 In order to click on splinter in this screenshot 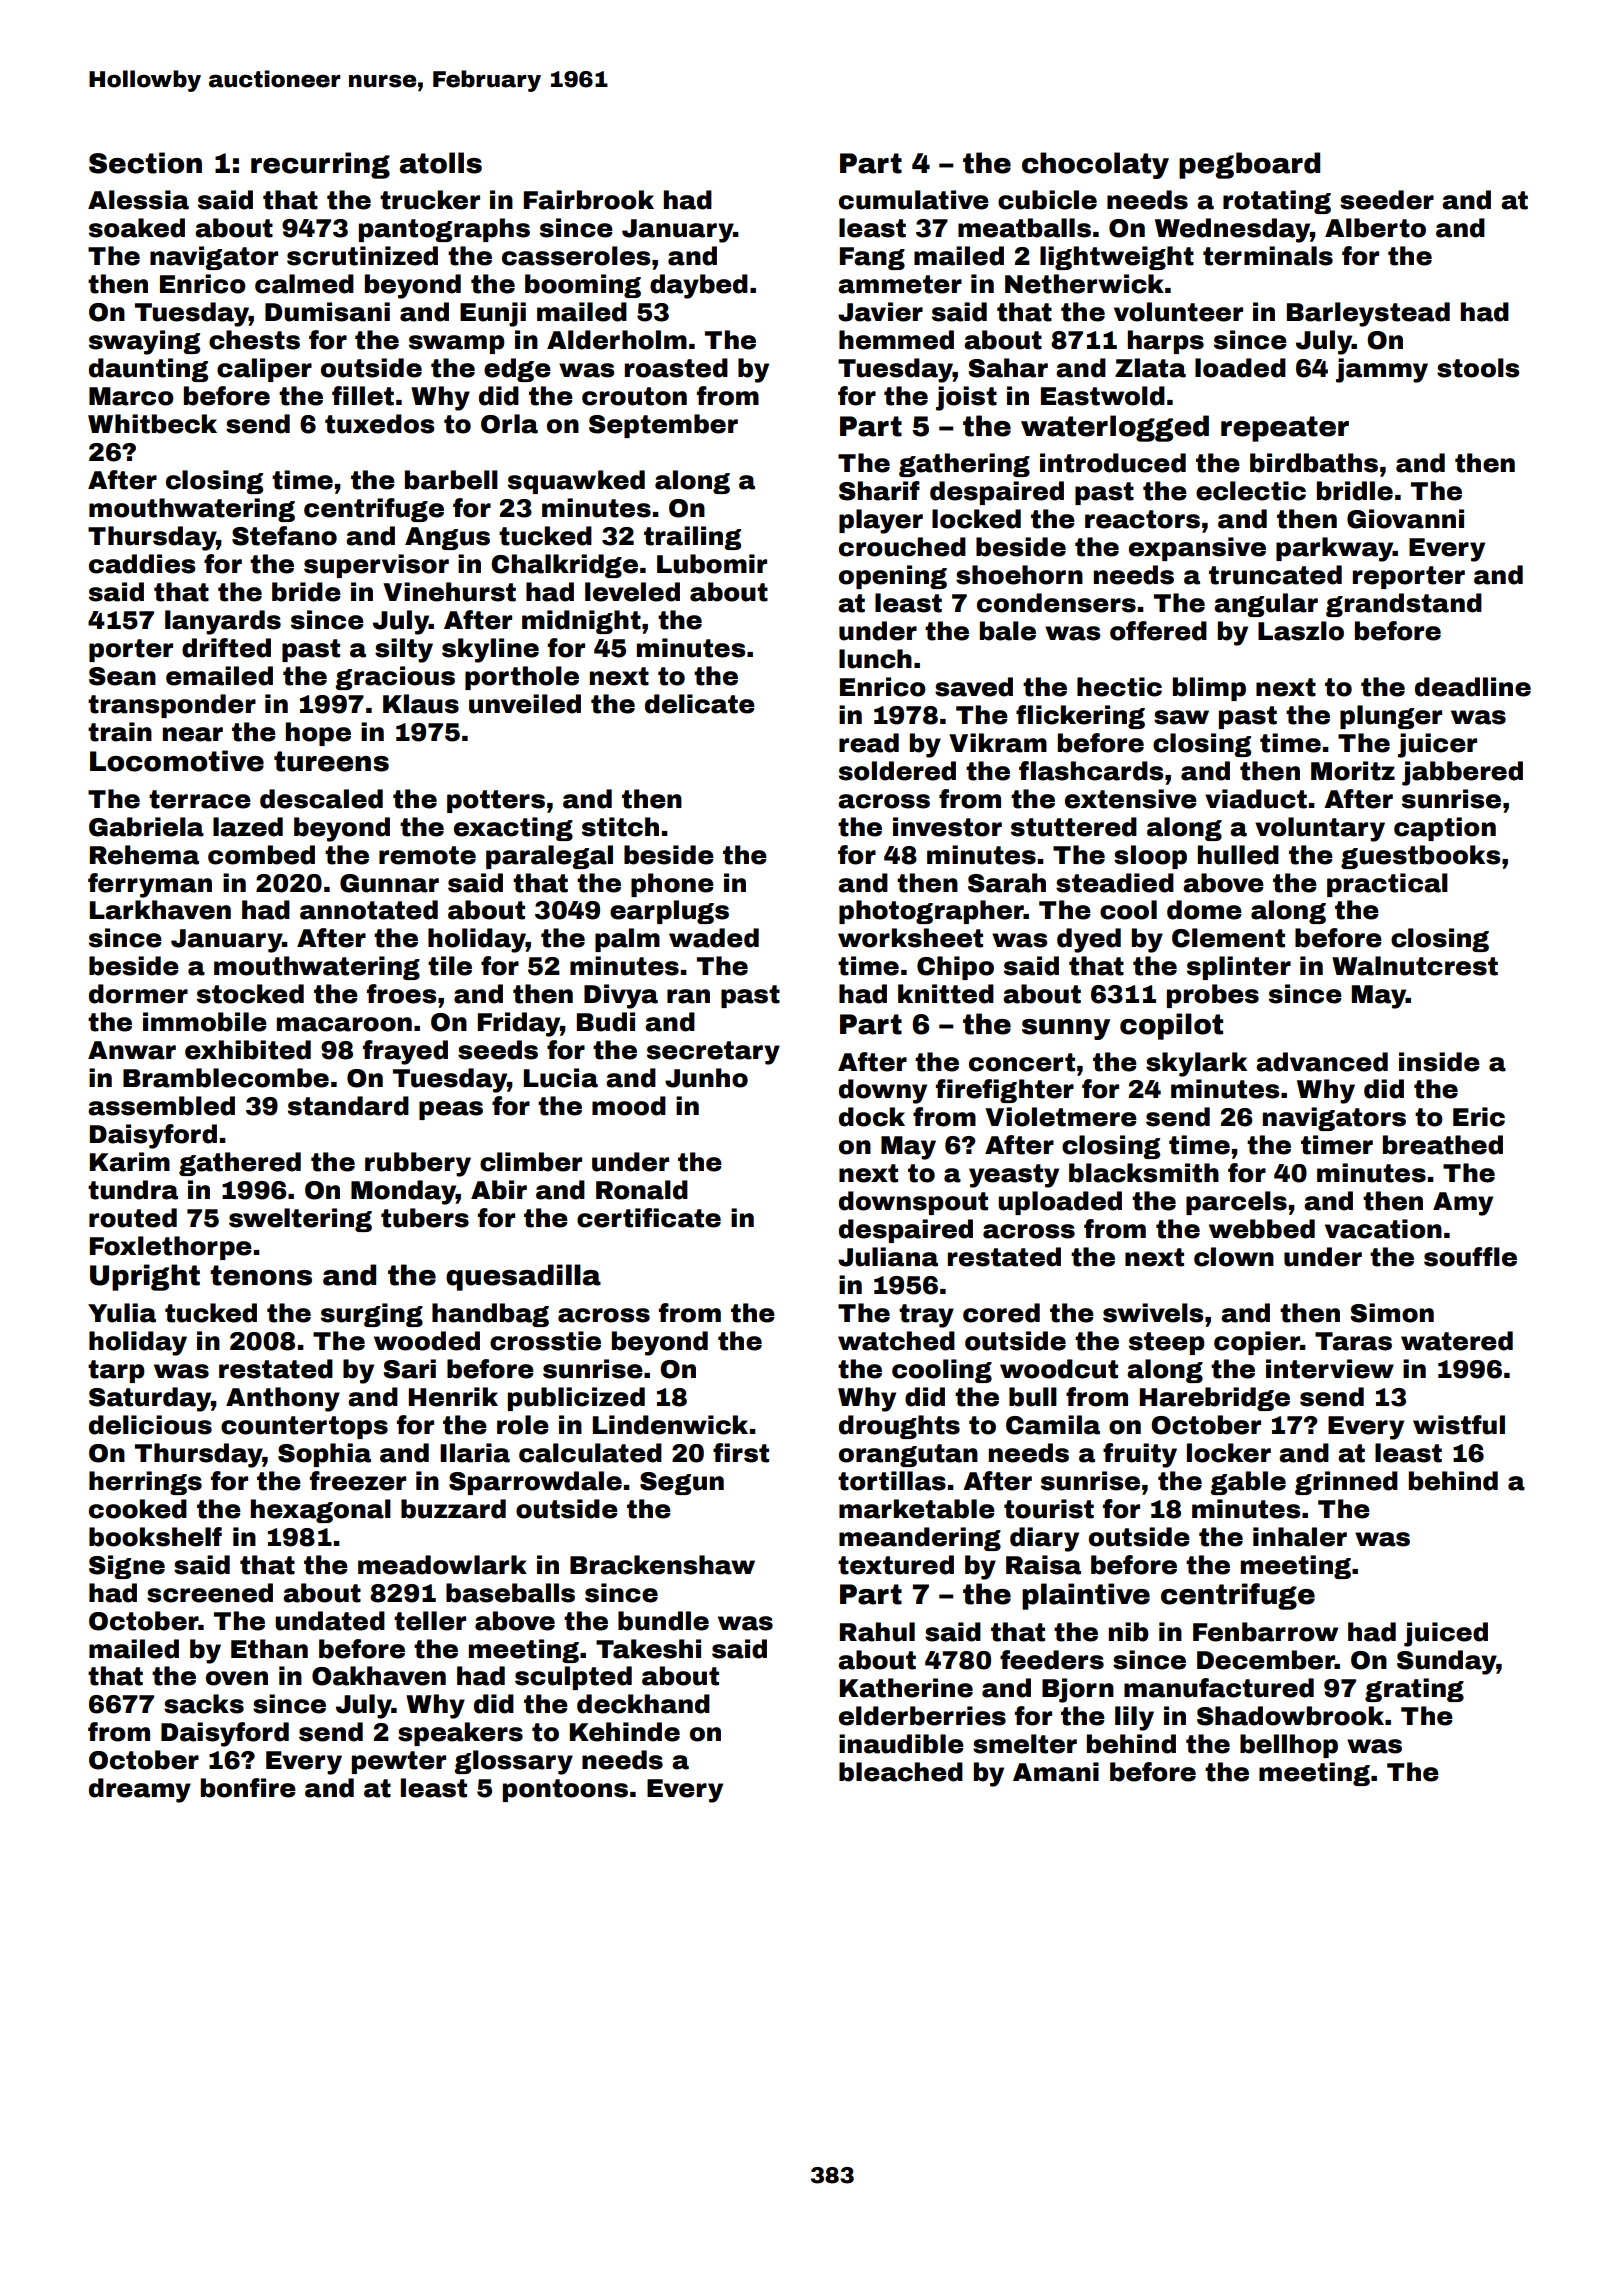, I will do `click(1239, 968)`.
